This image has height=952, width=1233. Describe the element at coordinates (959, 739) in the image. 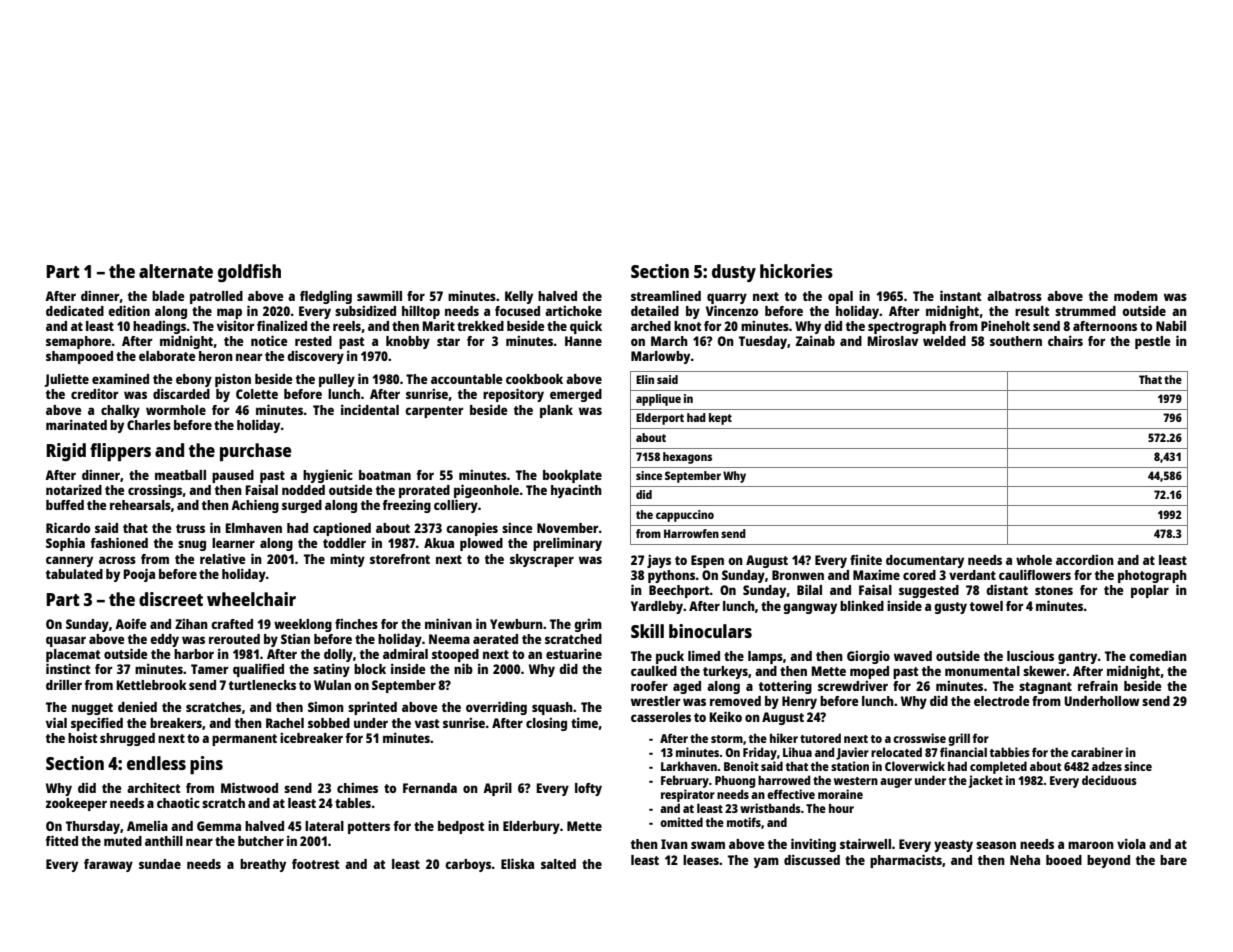

I see `grill` at that location.
